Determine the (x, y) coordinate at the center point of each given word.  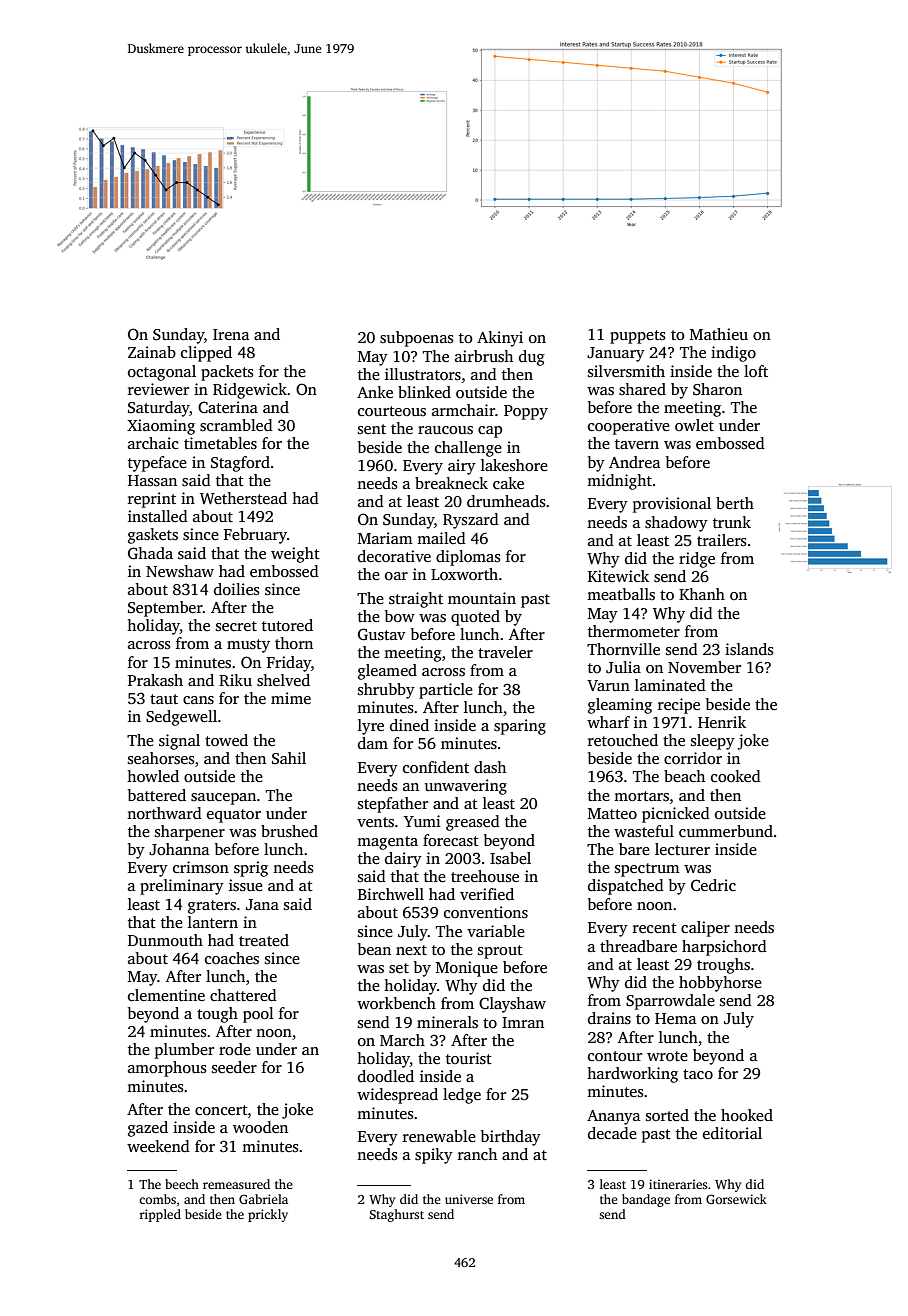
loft (756, 371)
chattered (243, 995)
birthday (511, 1138)
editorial (732, 1133)
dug (532, 358)
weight (295, 555)
